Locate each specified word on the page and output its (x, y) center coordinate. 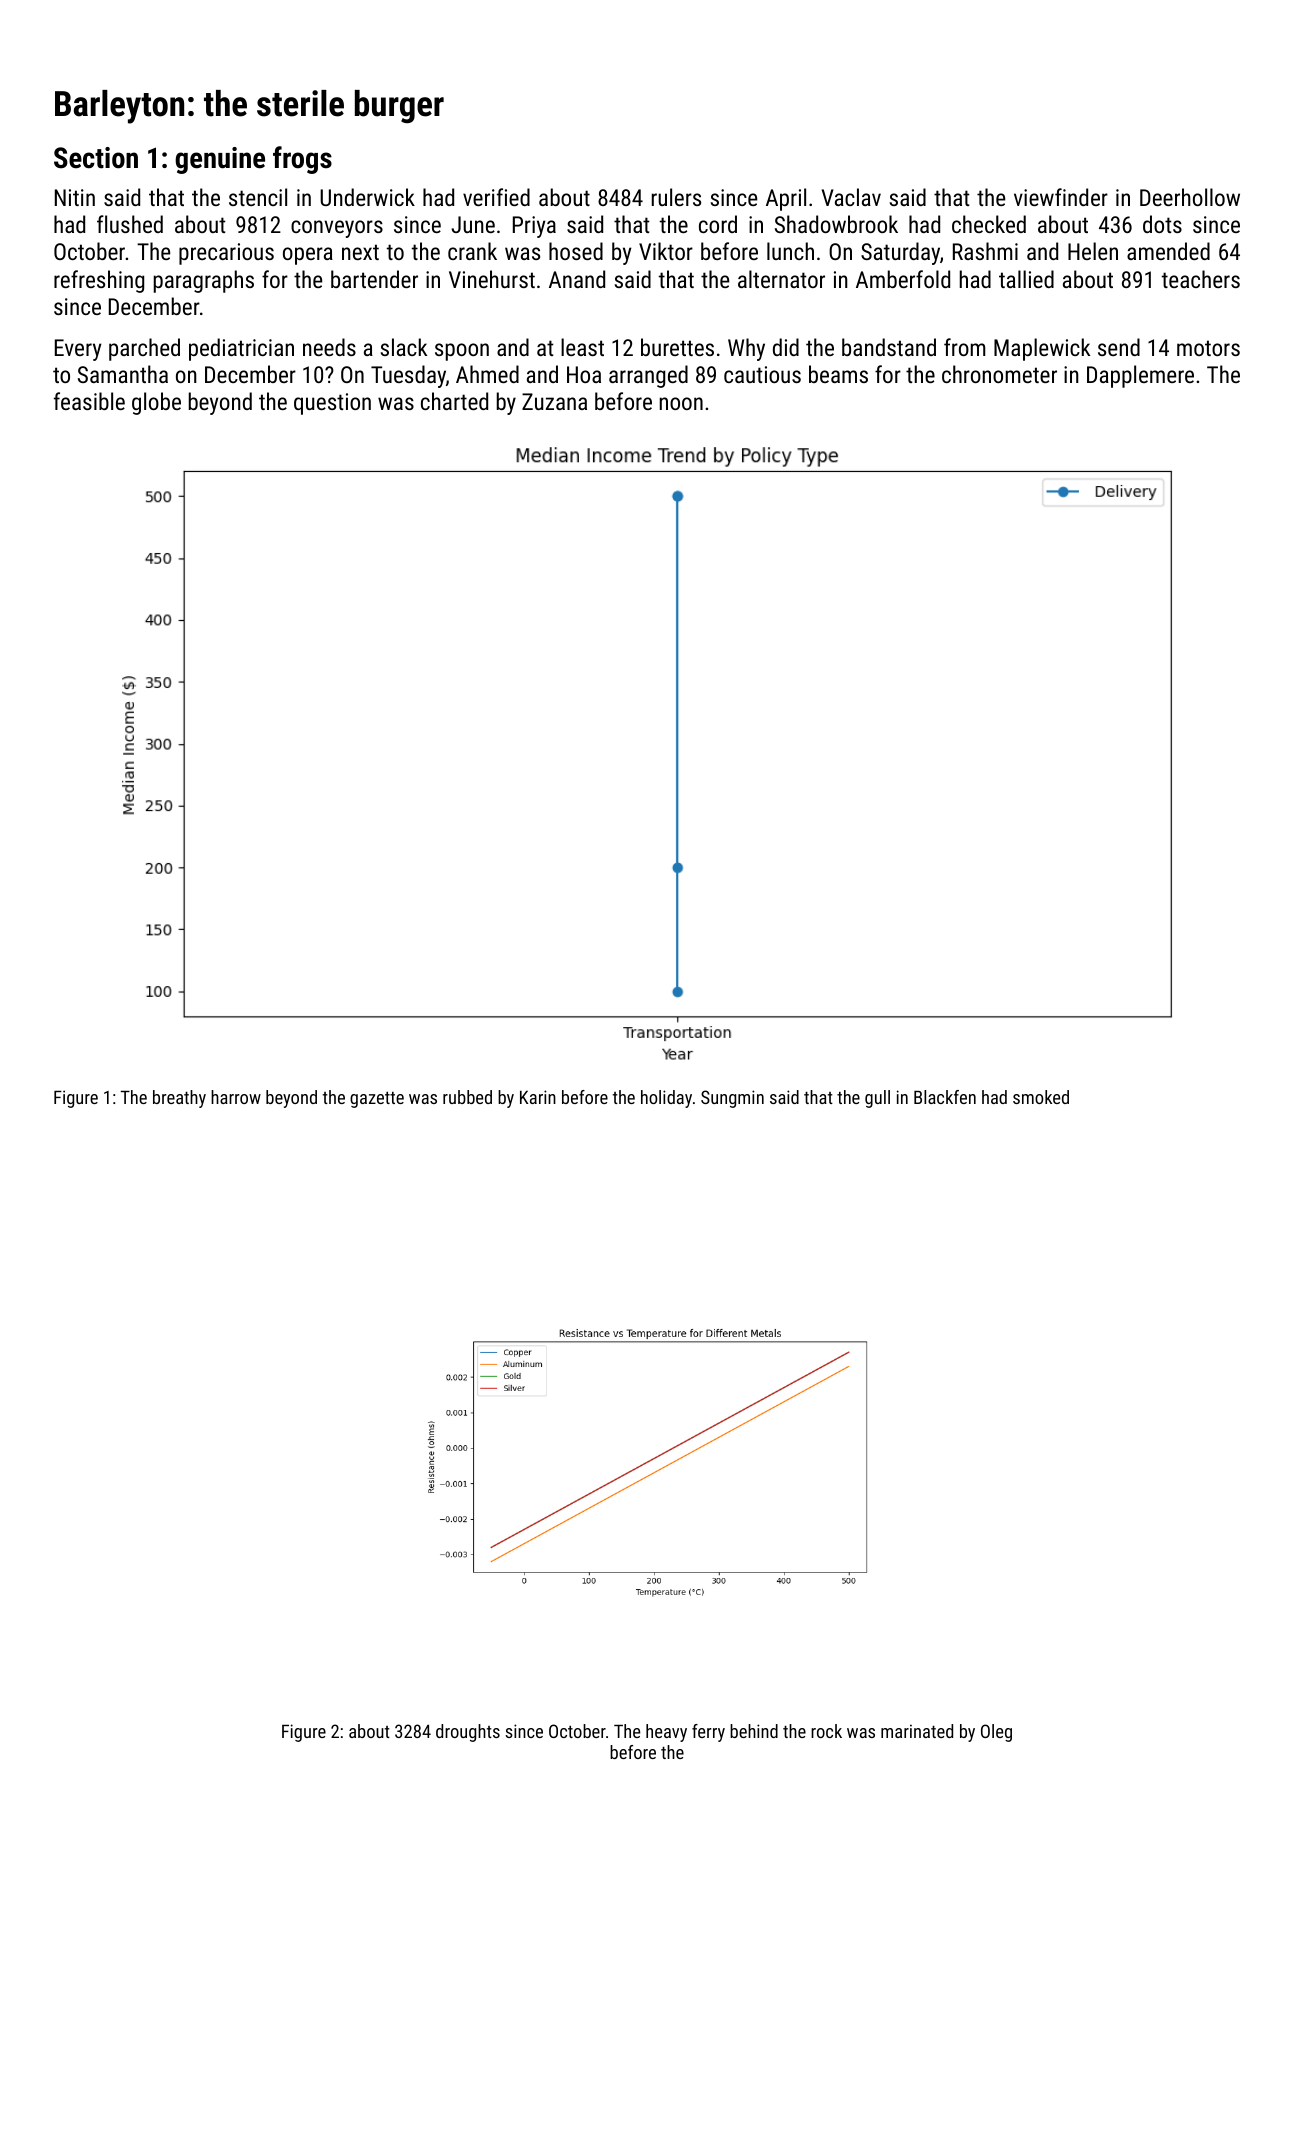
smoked (1041, 1097)
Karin (538, 1097)
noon (681, 403)
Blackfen (945, 1097)
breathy (179, 1099)
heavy (666, 1733)
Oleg (996, 1733)
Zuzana (554, 401)
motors (1208, 348)
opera (308, 256)
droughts (468, 1733)
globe (156, 403)
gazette (377, 1100)
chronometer (999, 374)
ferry (708, 1733)
